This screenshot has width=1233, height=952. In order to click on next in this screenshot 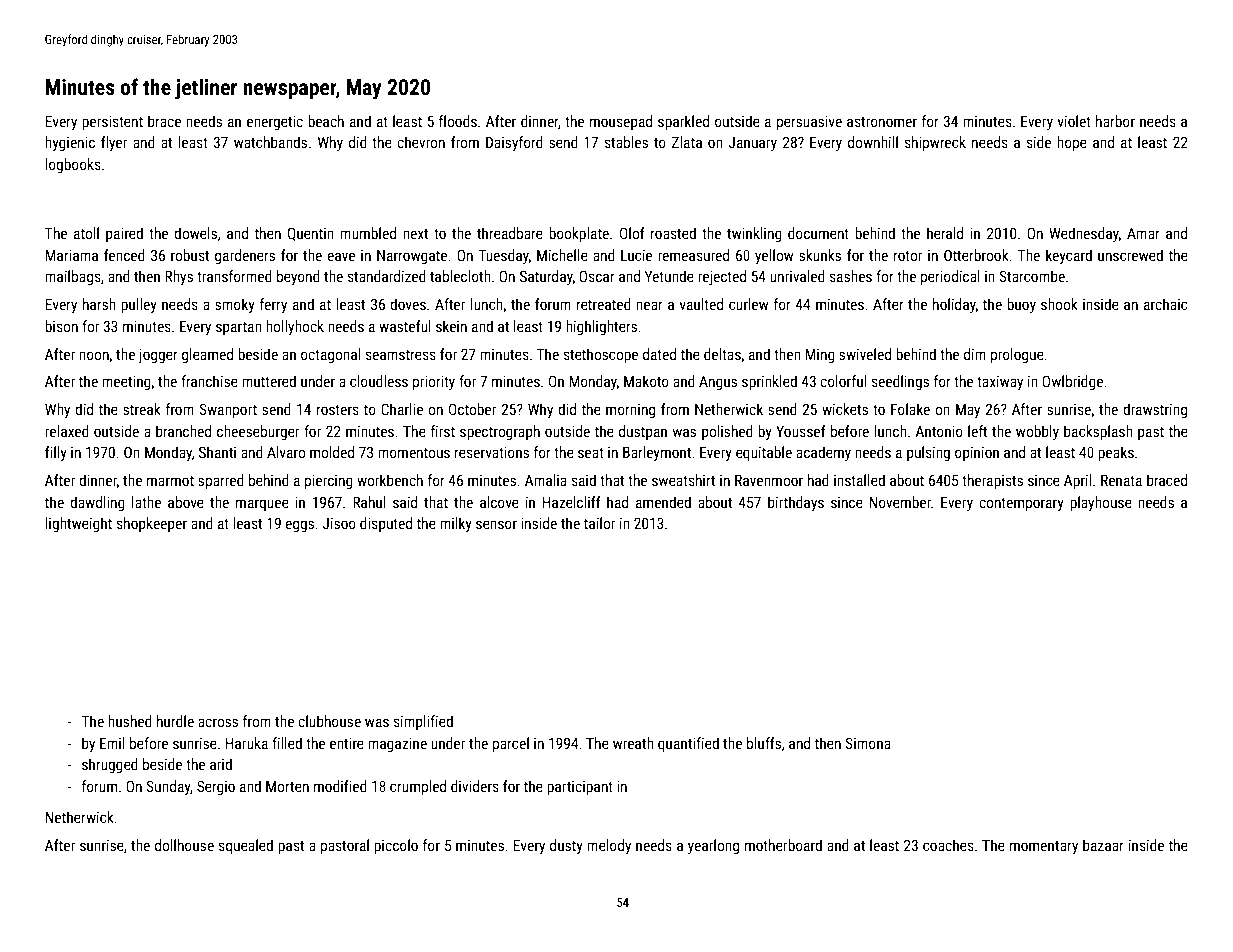, I will do `click(415, 234)`.
